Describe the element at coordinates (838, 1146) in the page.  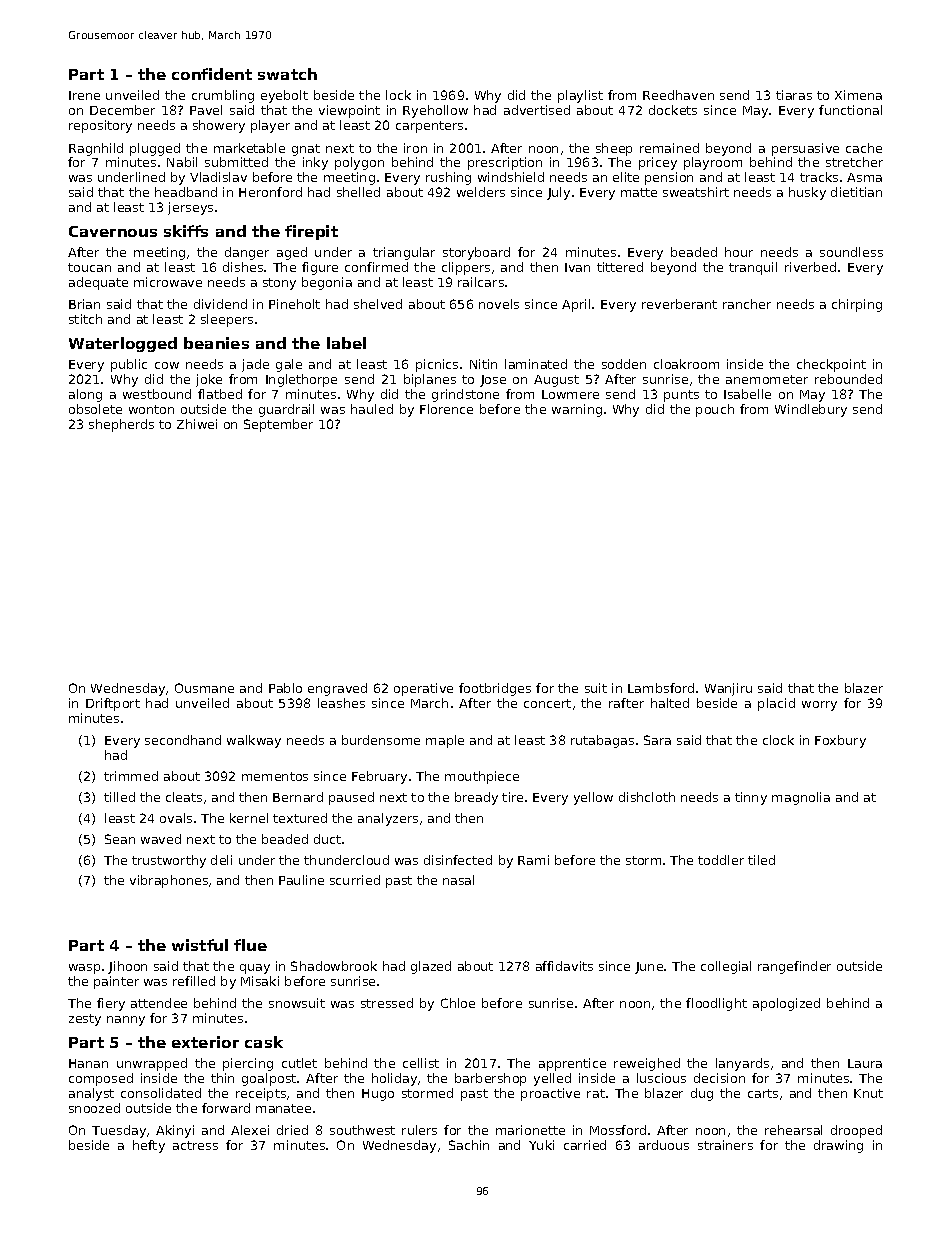
I see `drawing` at that location.
